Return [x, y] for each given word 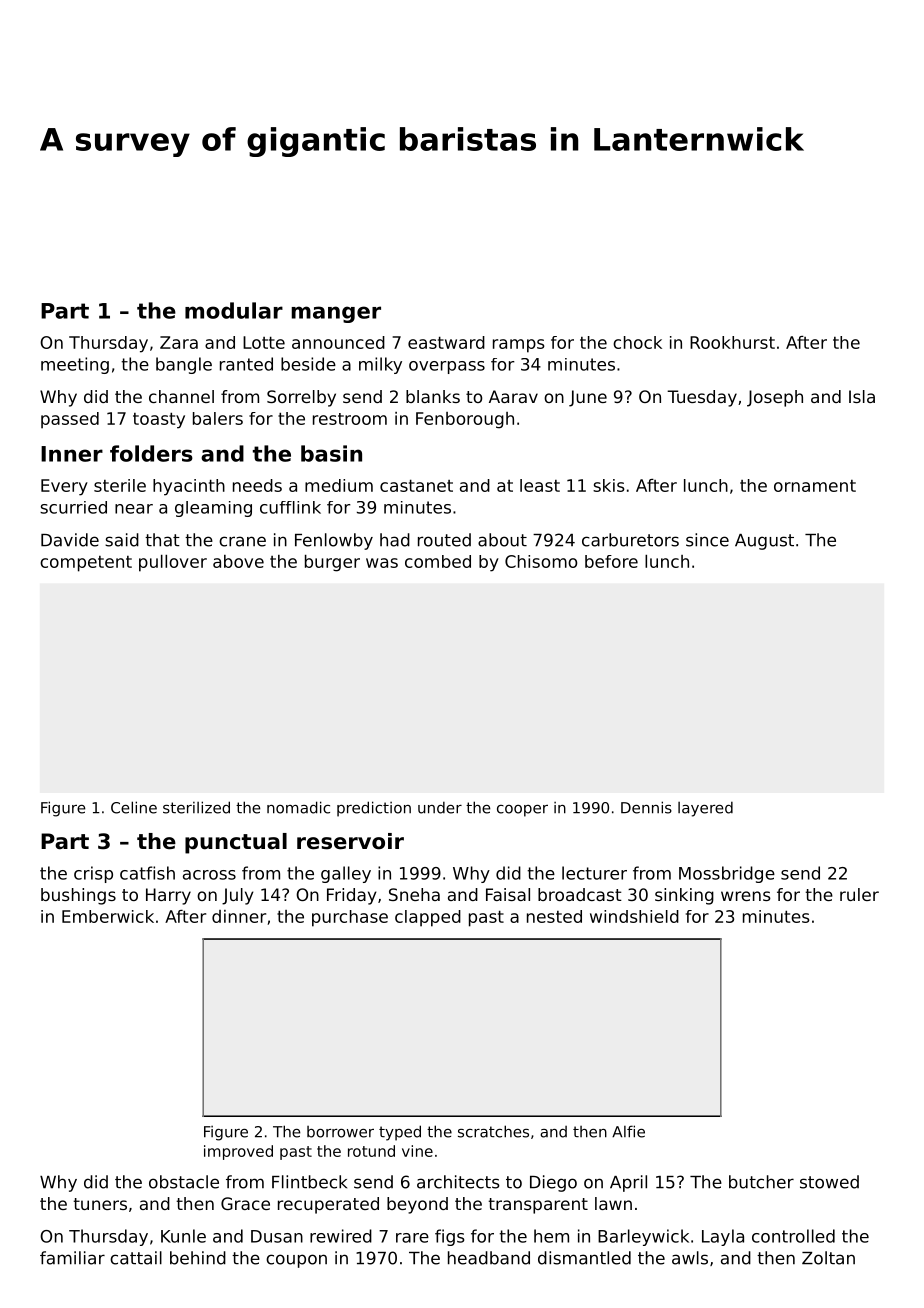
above [238, 561]
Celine [134, 807]
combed [438, 561]
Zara [179, 342]
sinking [684, 896]
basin [331, 453]
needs [257, 485]
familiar [72, 1258]
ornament [815, 486]
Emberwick [108, 916]
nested [554, 916]
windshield [634, 916]
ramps [519, 346]
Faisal [508, 894]
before [611, 561]
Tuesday [702, 398]
